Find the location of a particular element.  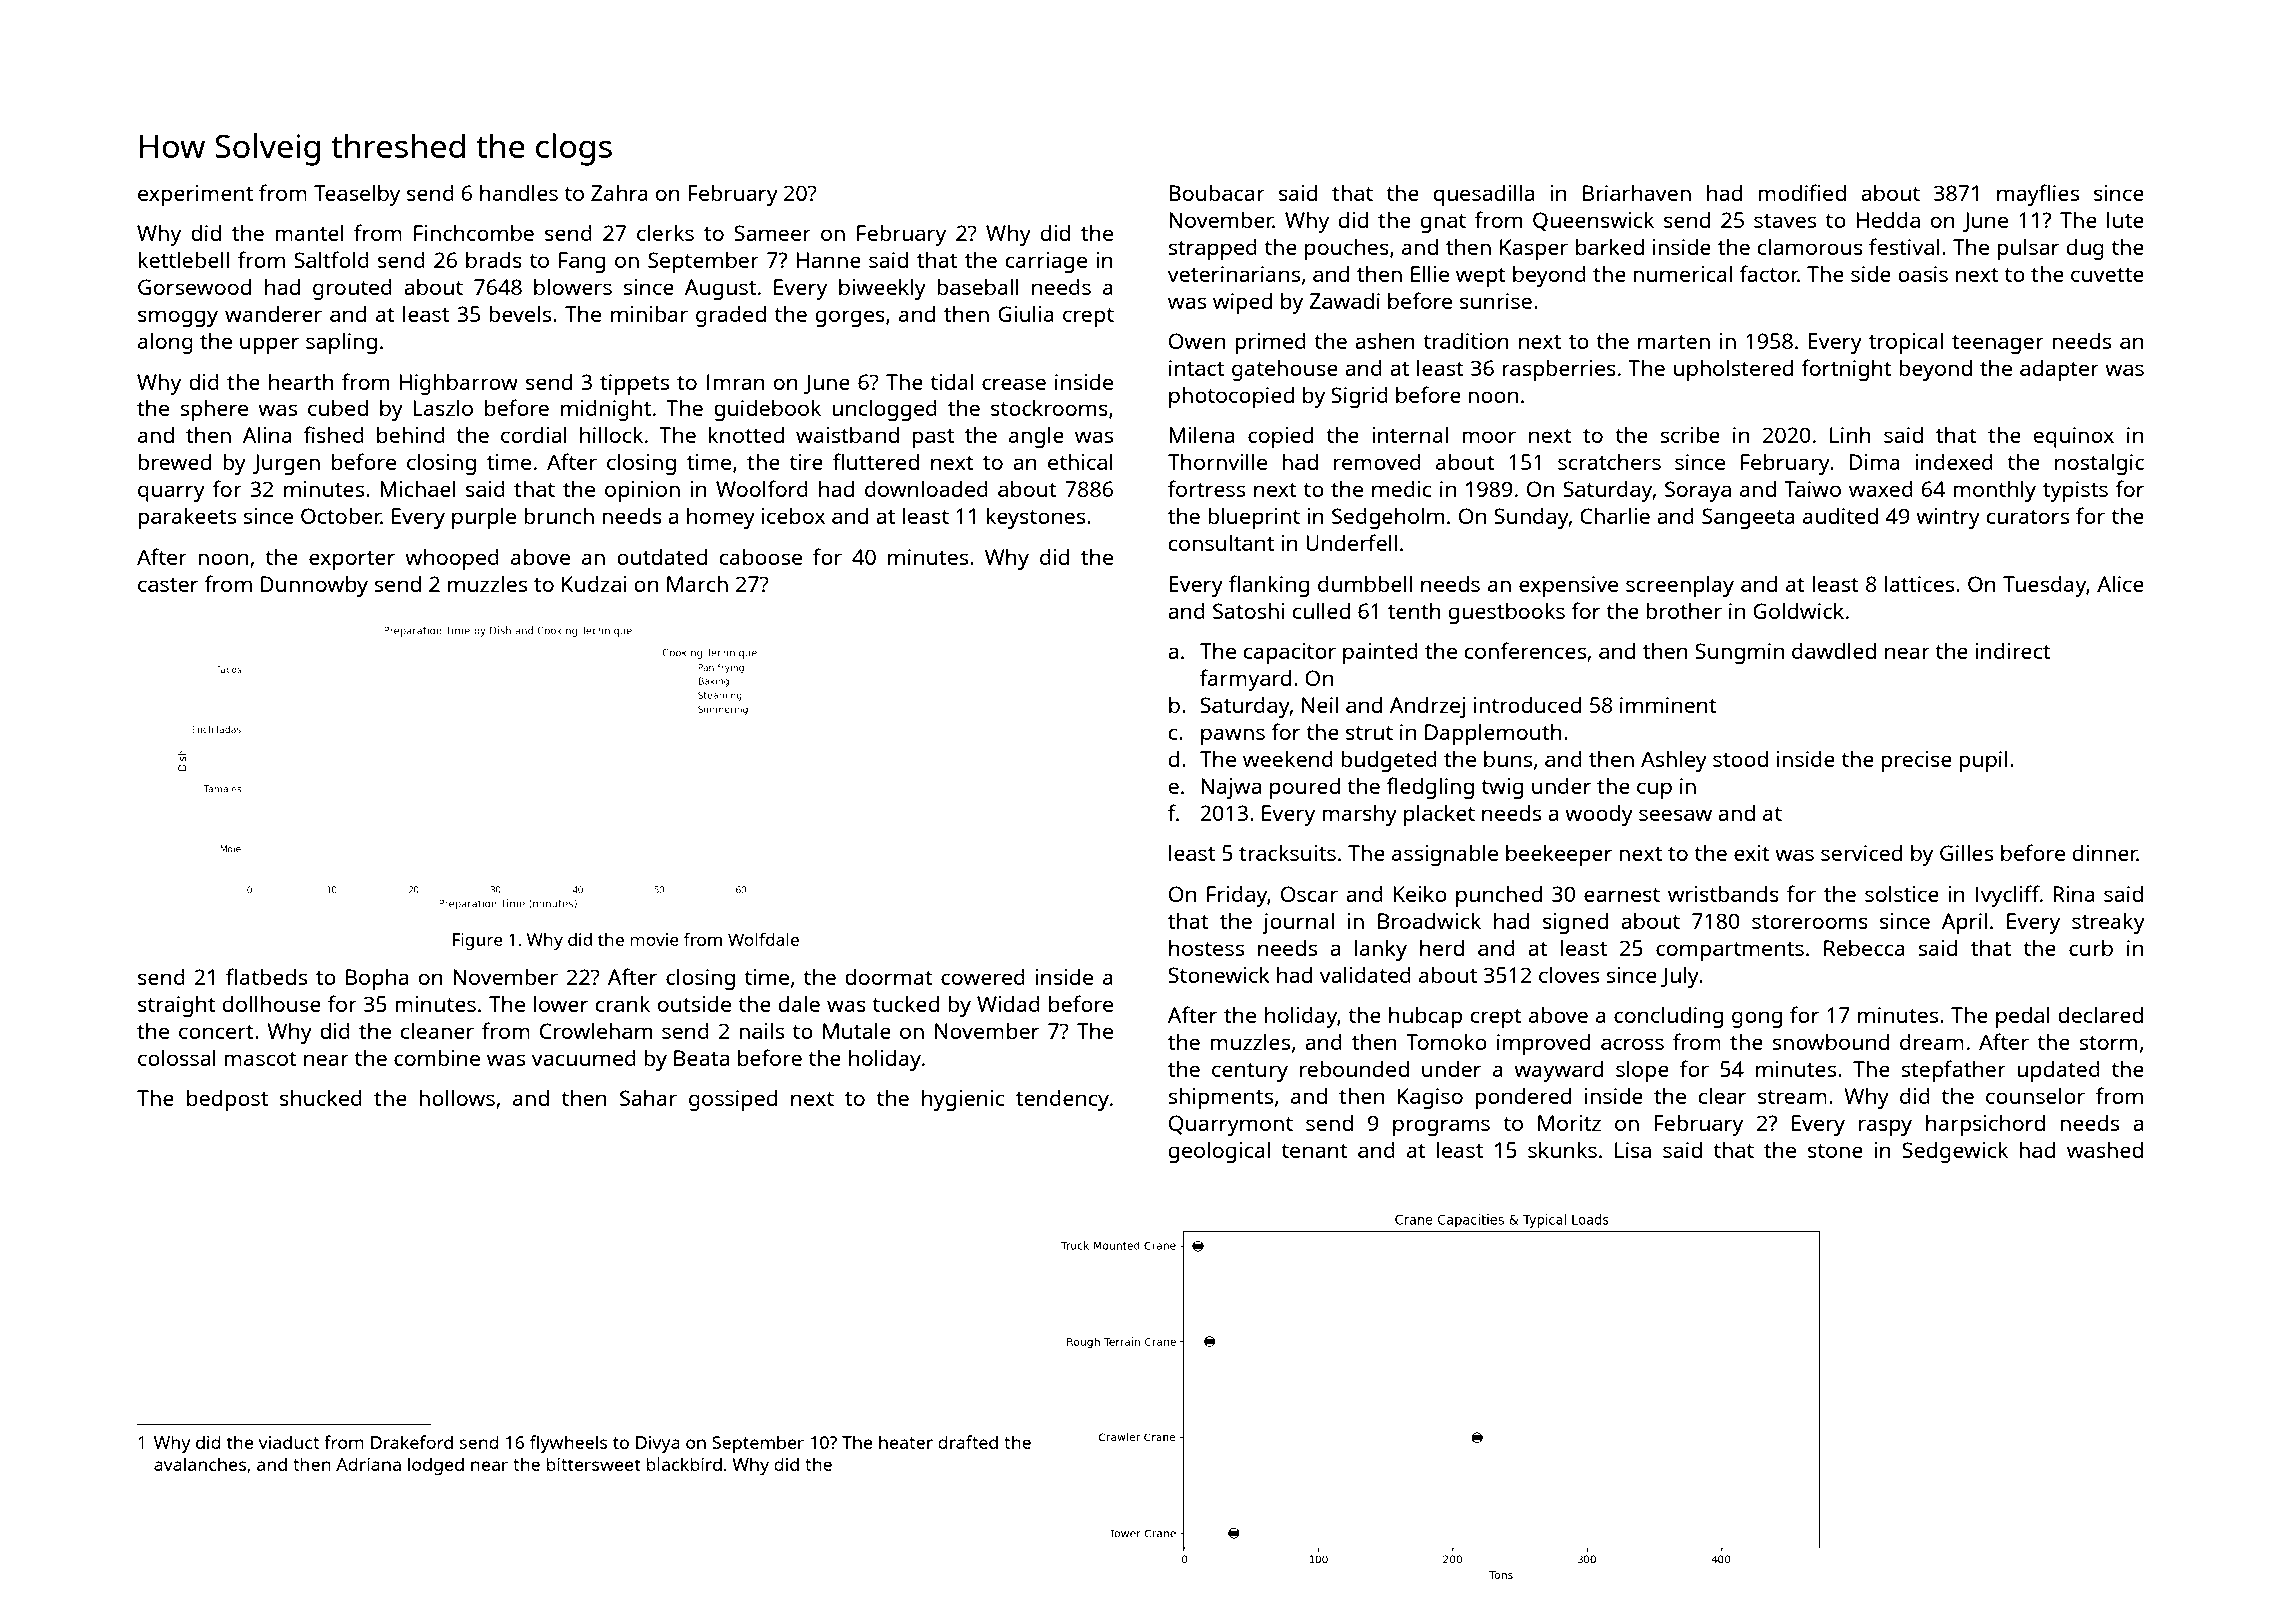

Sedgewick is located at coordinates (1955, 1152).
